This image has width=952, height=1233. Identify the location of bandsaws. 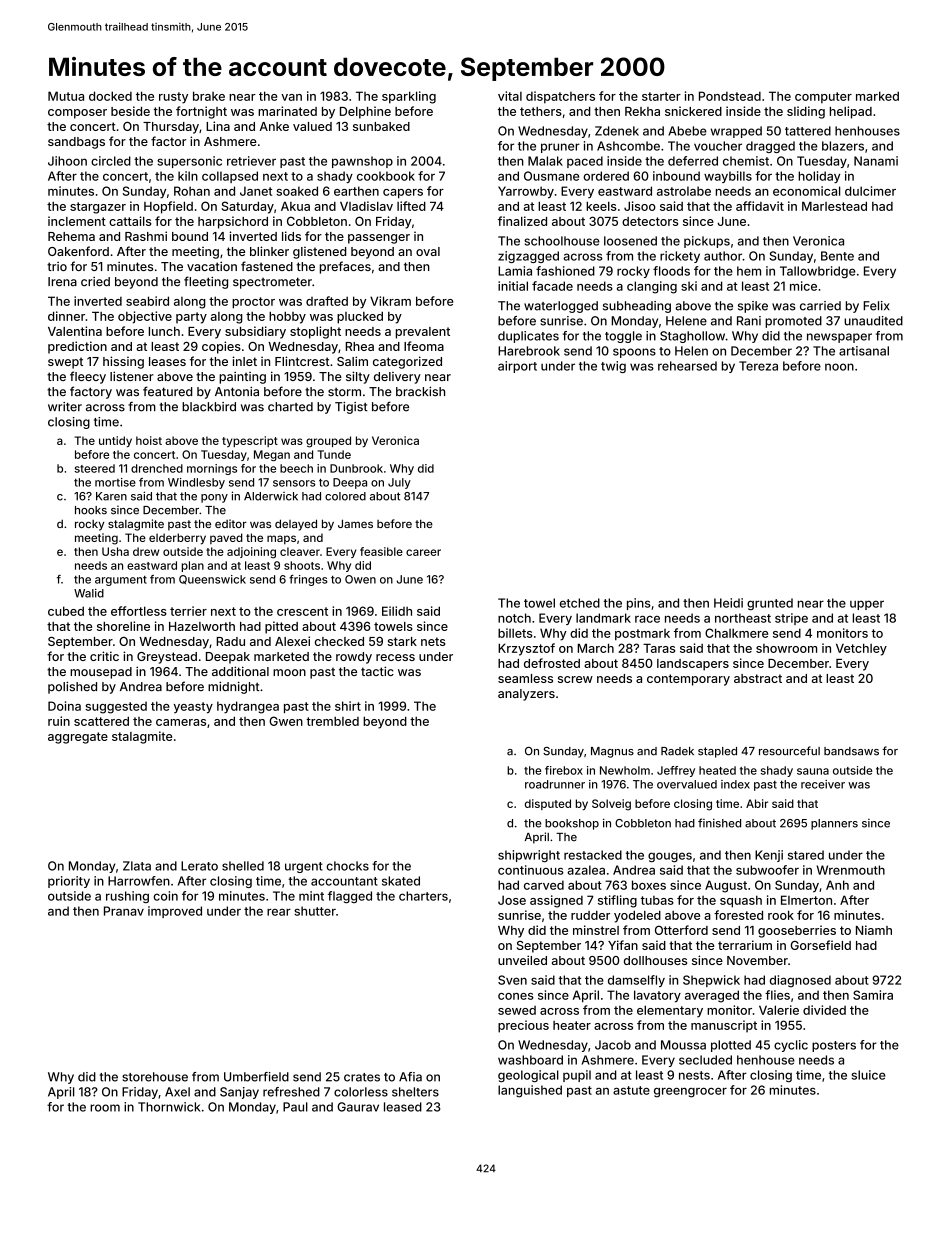
(851, 751).
